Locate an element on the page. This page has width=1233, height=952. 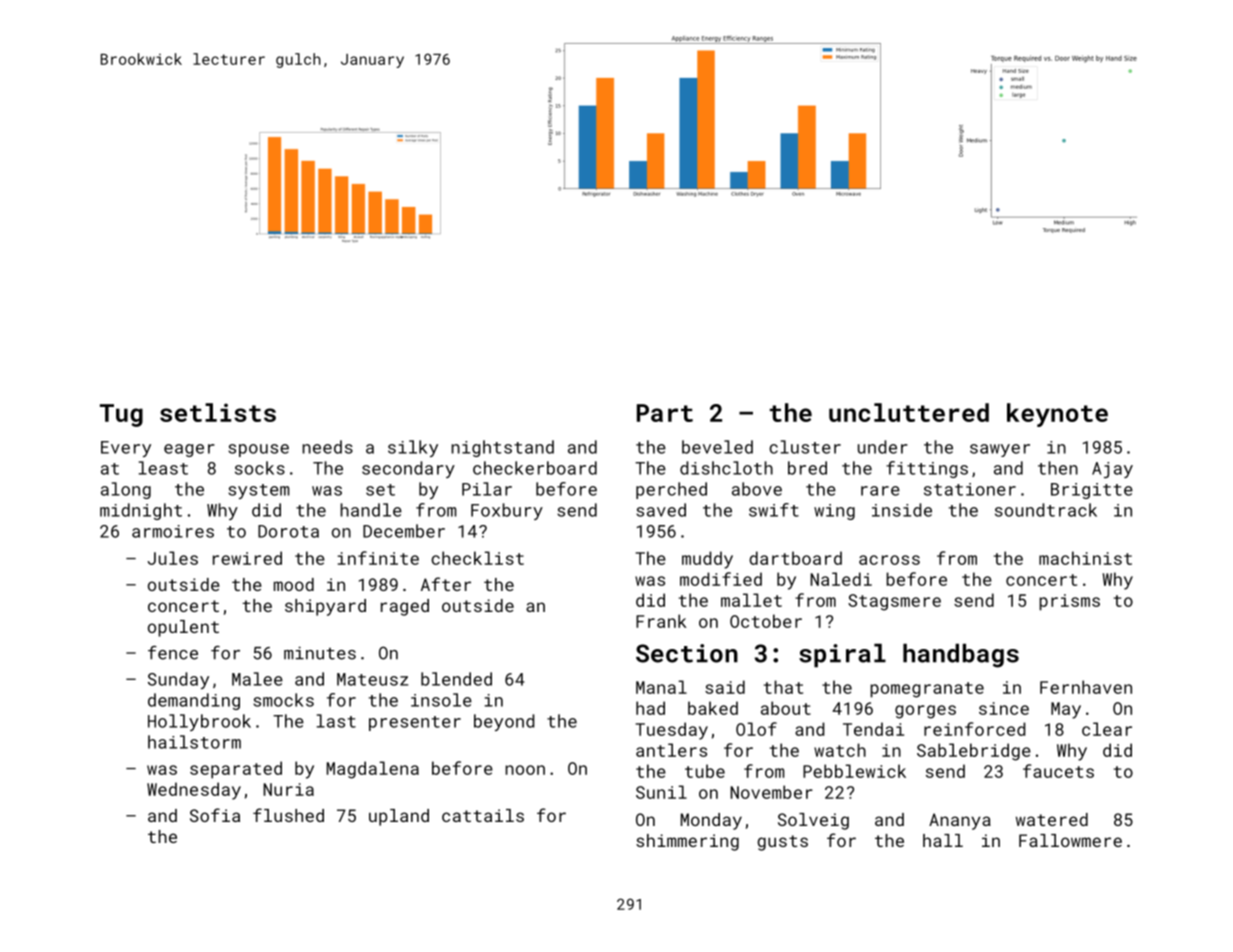
uncluttered is located at coordinates (909, 412).
